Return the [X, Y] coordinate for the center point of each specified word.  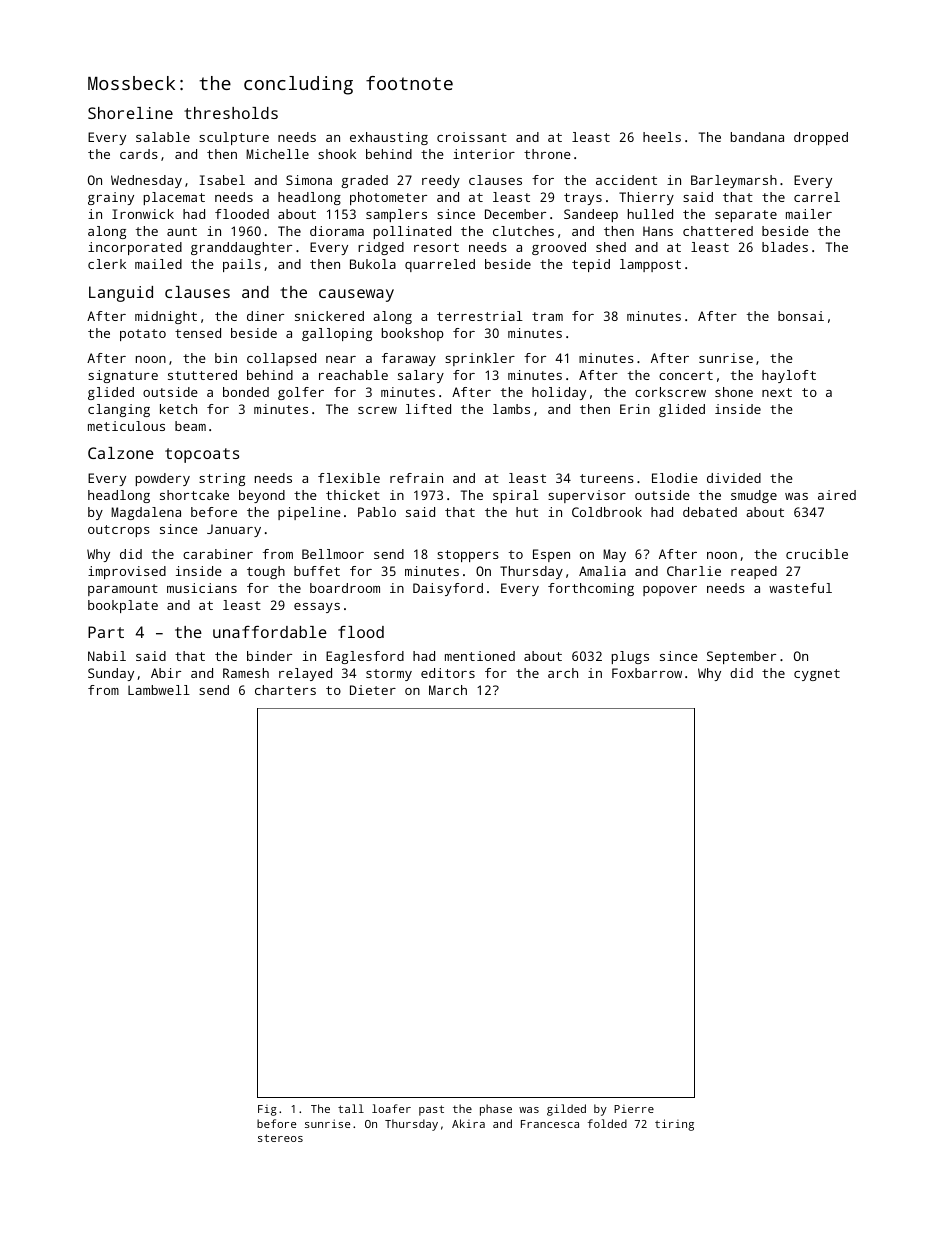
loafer [391, 1108]
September [741, 657]
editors [448, 673]
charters [285, 690]
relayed [305, 674]
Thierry [646, 198]
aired [837, 495]
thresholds [231, 113]
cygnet [817, 675]
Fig [267, 1110]
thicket [353, 495]
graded [364, 181]
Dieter [373, 690]
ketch [178, 409]
